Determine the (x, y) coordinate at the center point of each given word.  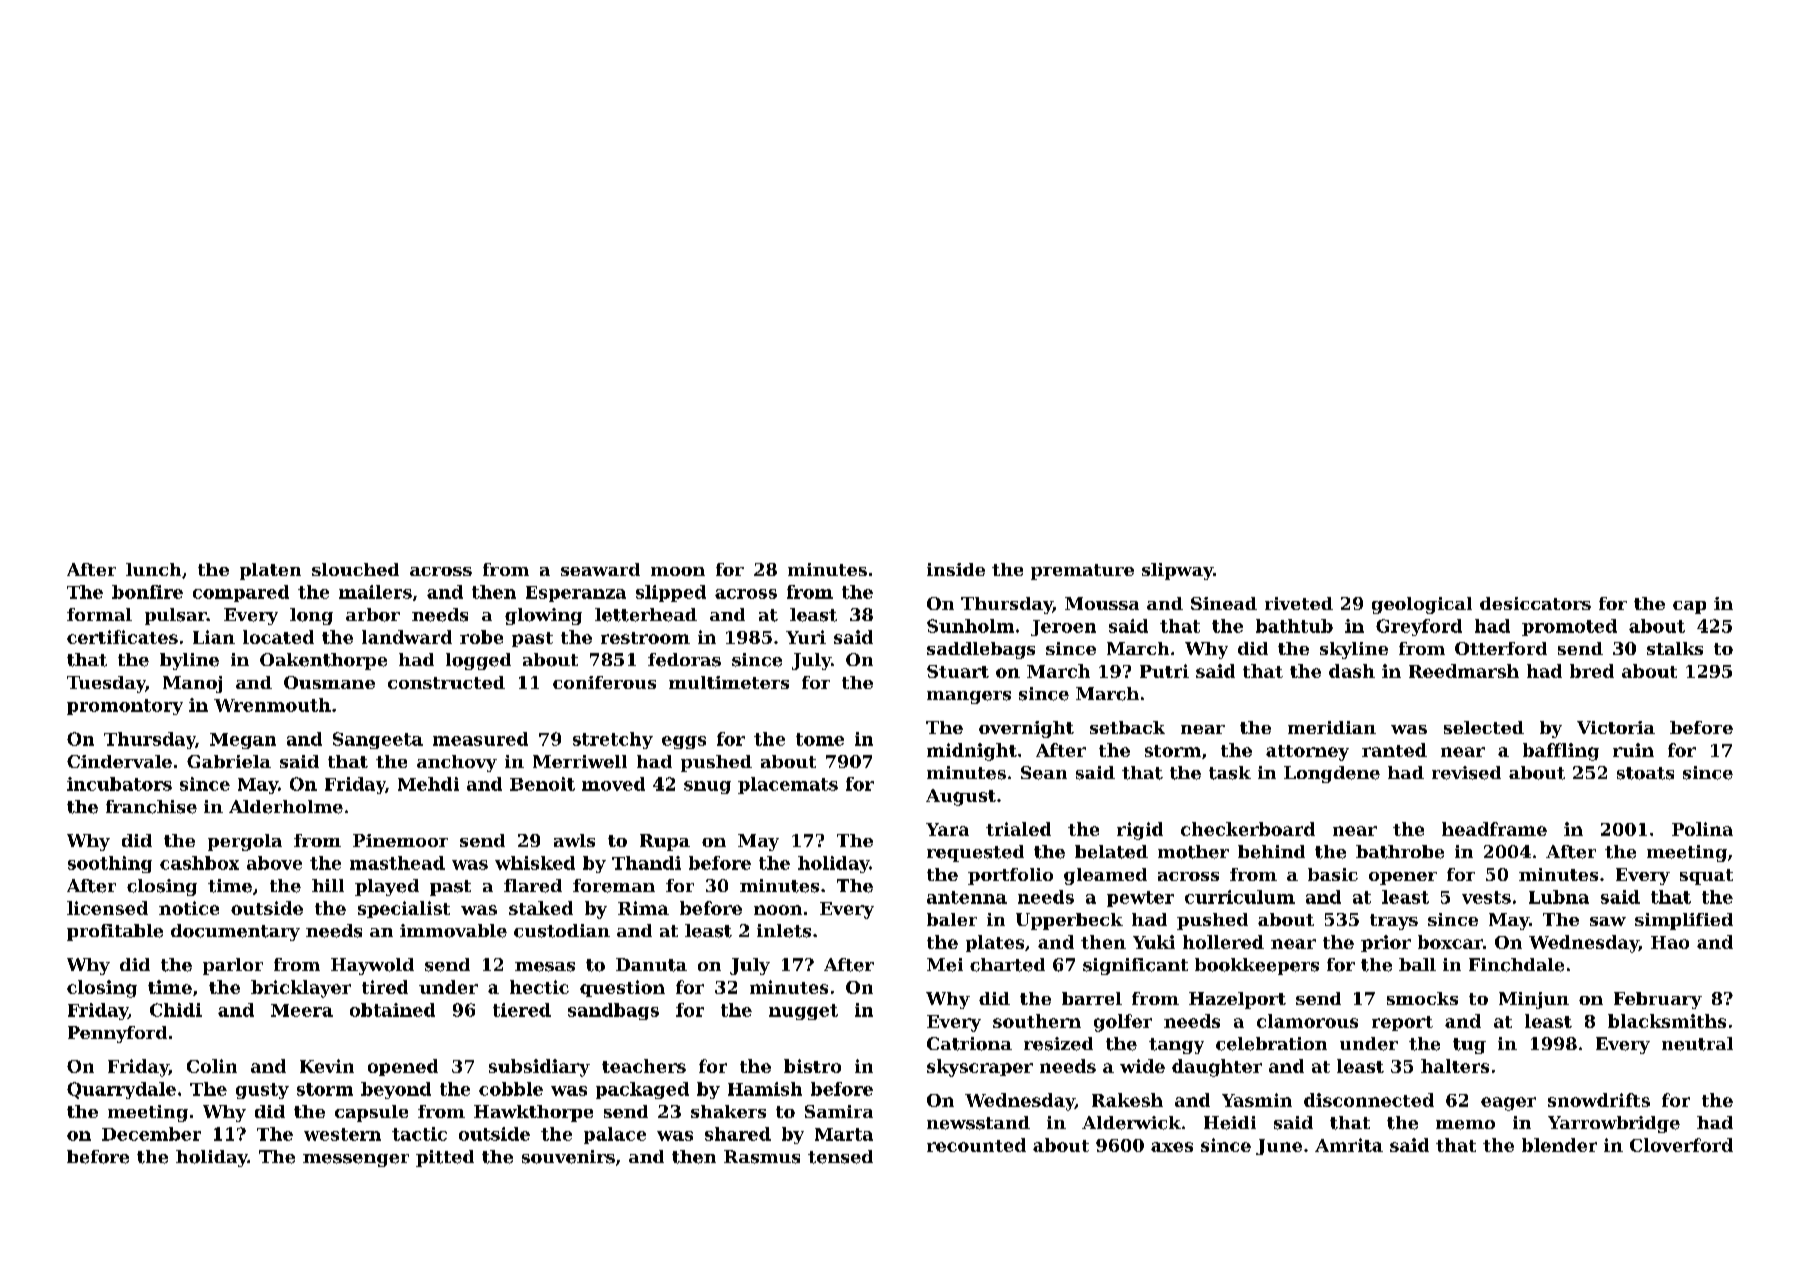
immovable (453, 931)
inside (956, 569)
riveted (1299, 603)
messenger (356, 1160)
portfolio (1010, 876)
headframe (1494, 829)
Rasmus (762, 1157)
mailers (375, 592)
